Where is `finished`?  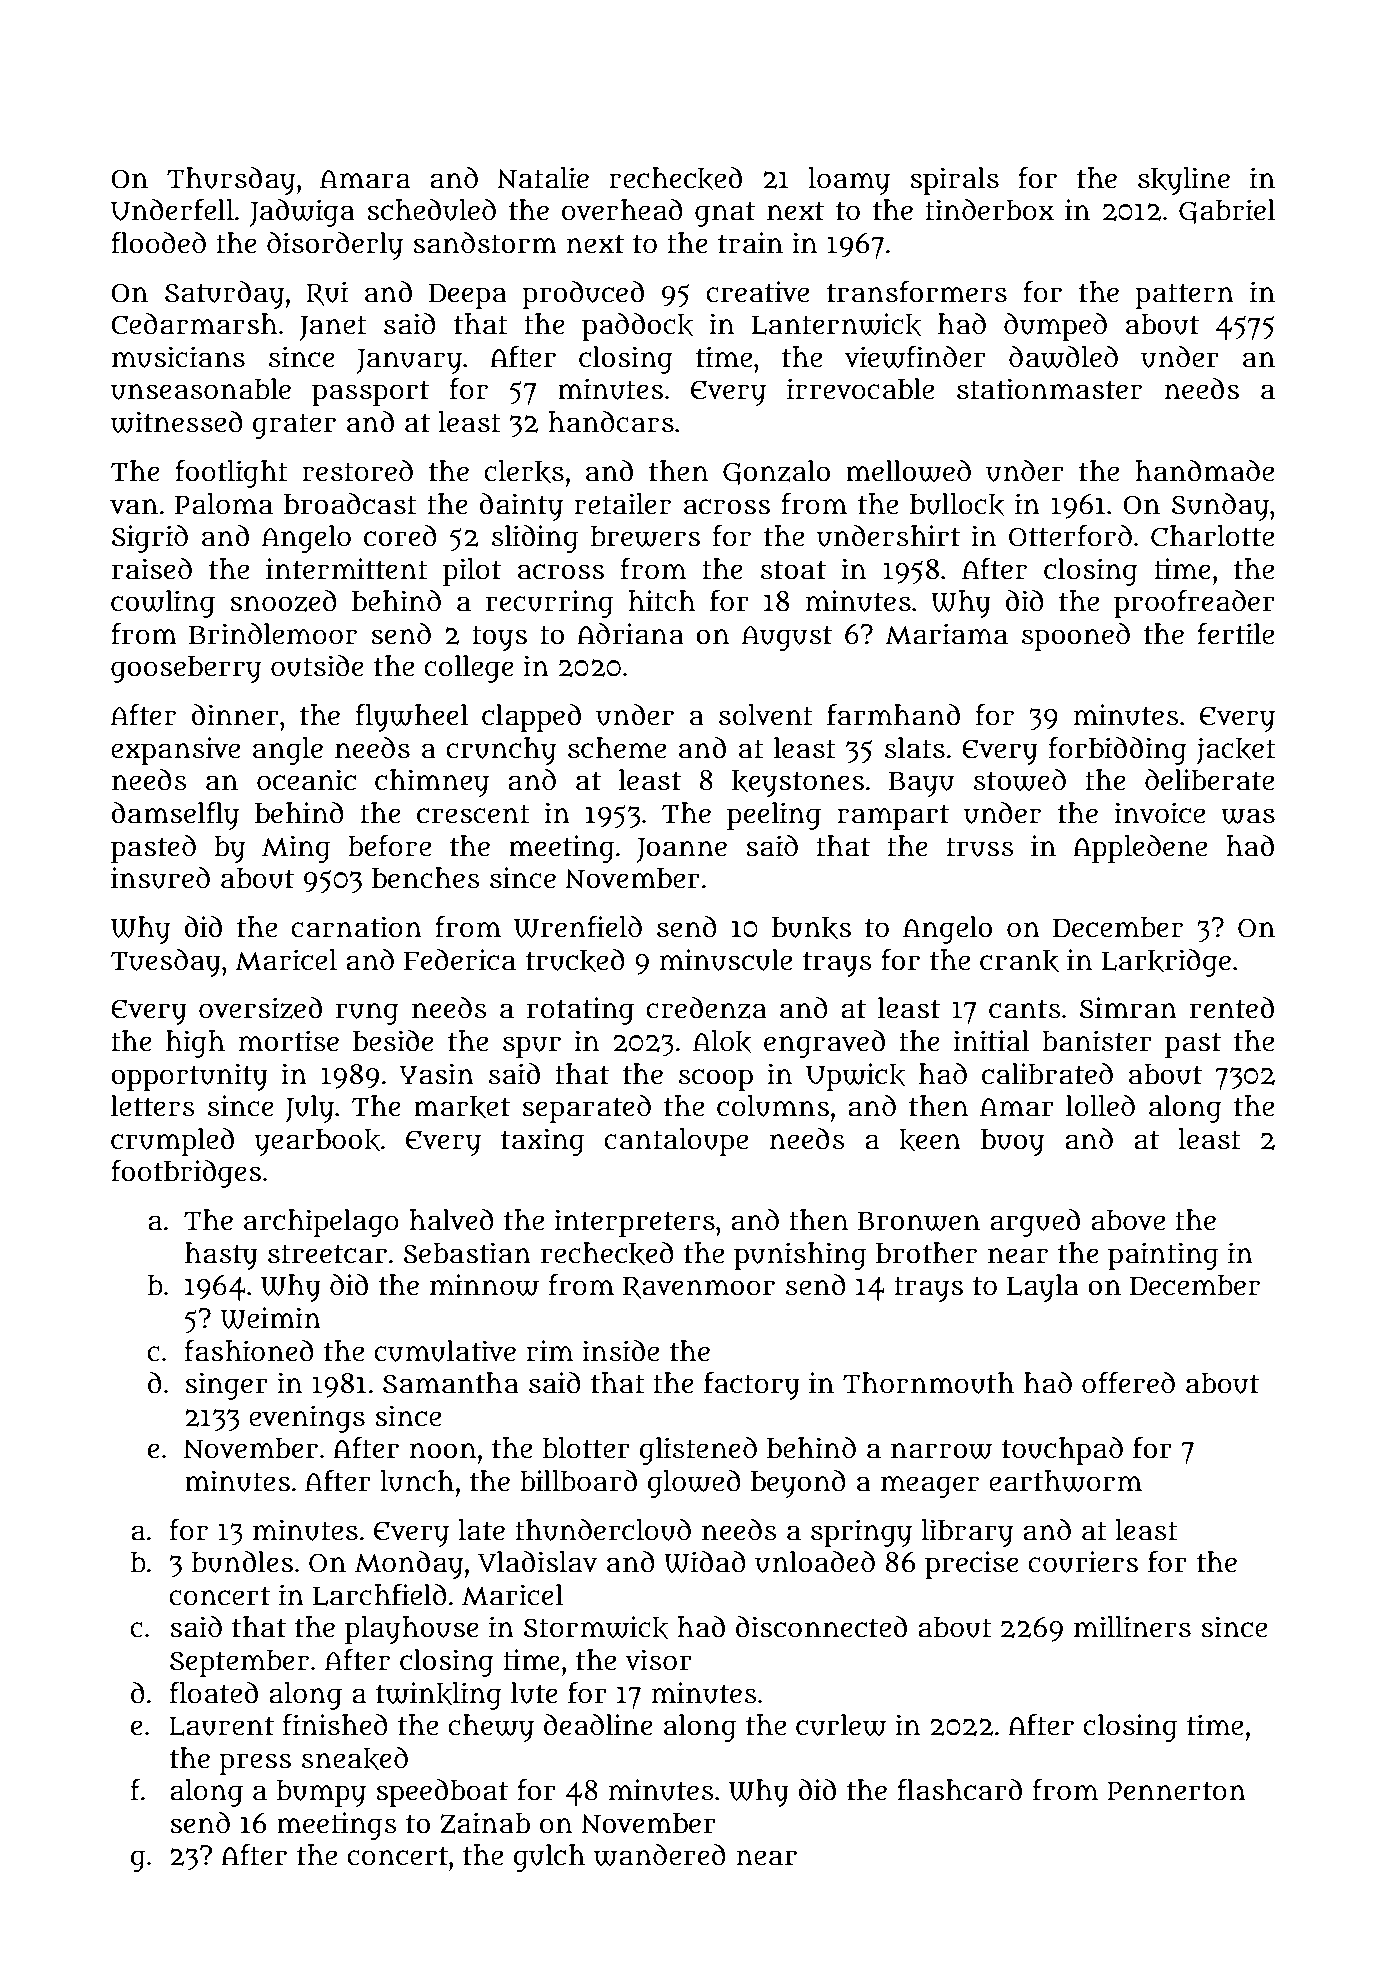
finished is located at coordinates (335, 1725).
